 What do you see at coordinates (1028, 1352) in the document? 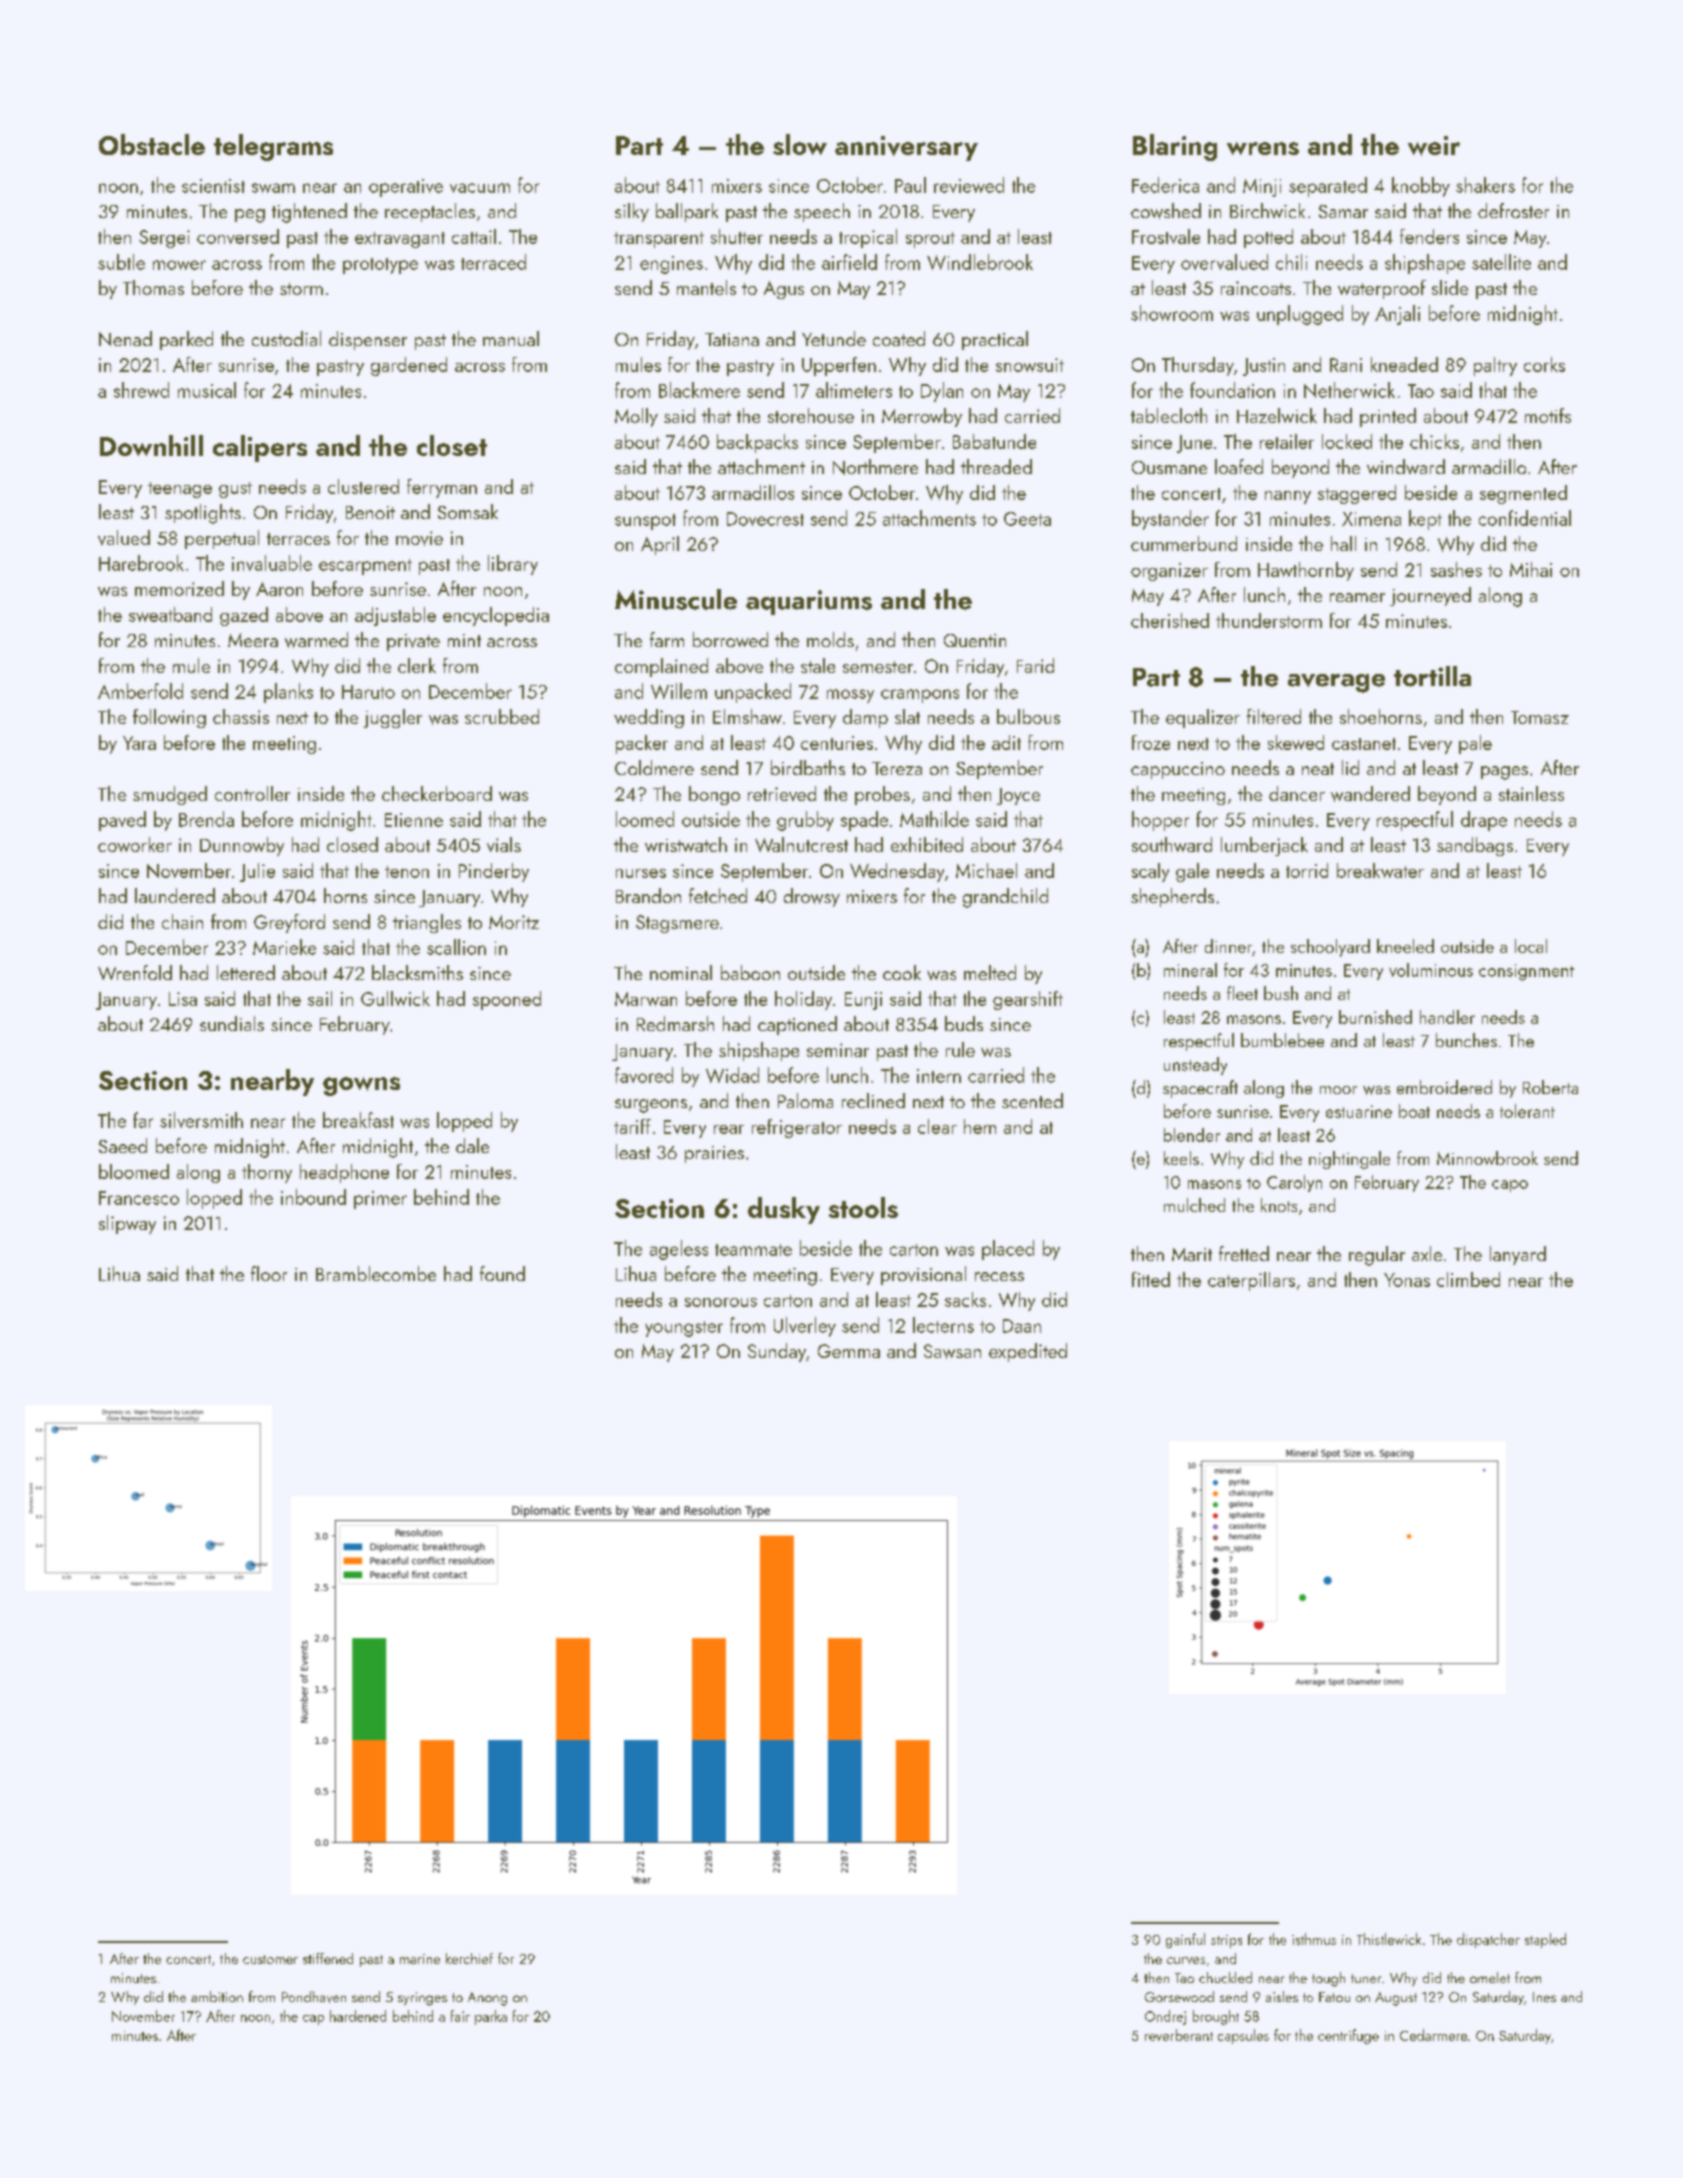
I see `expedited` at bounding box center [1028, 1352].
